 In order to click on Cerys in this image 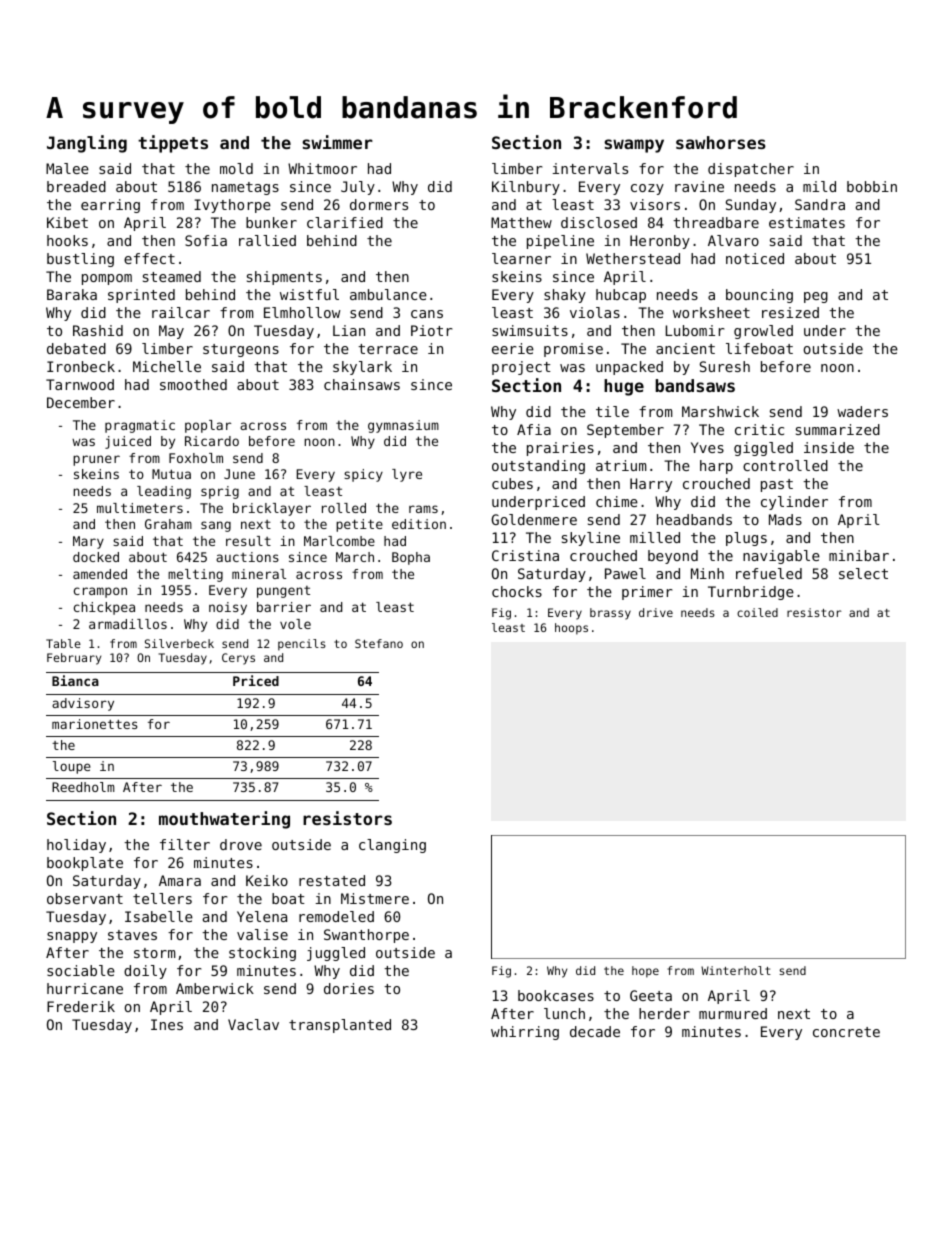, I will do `click(238, 659)`.
